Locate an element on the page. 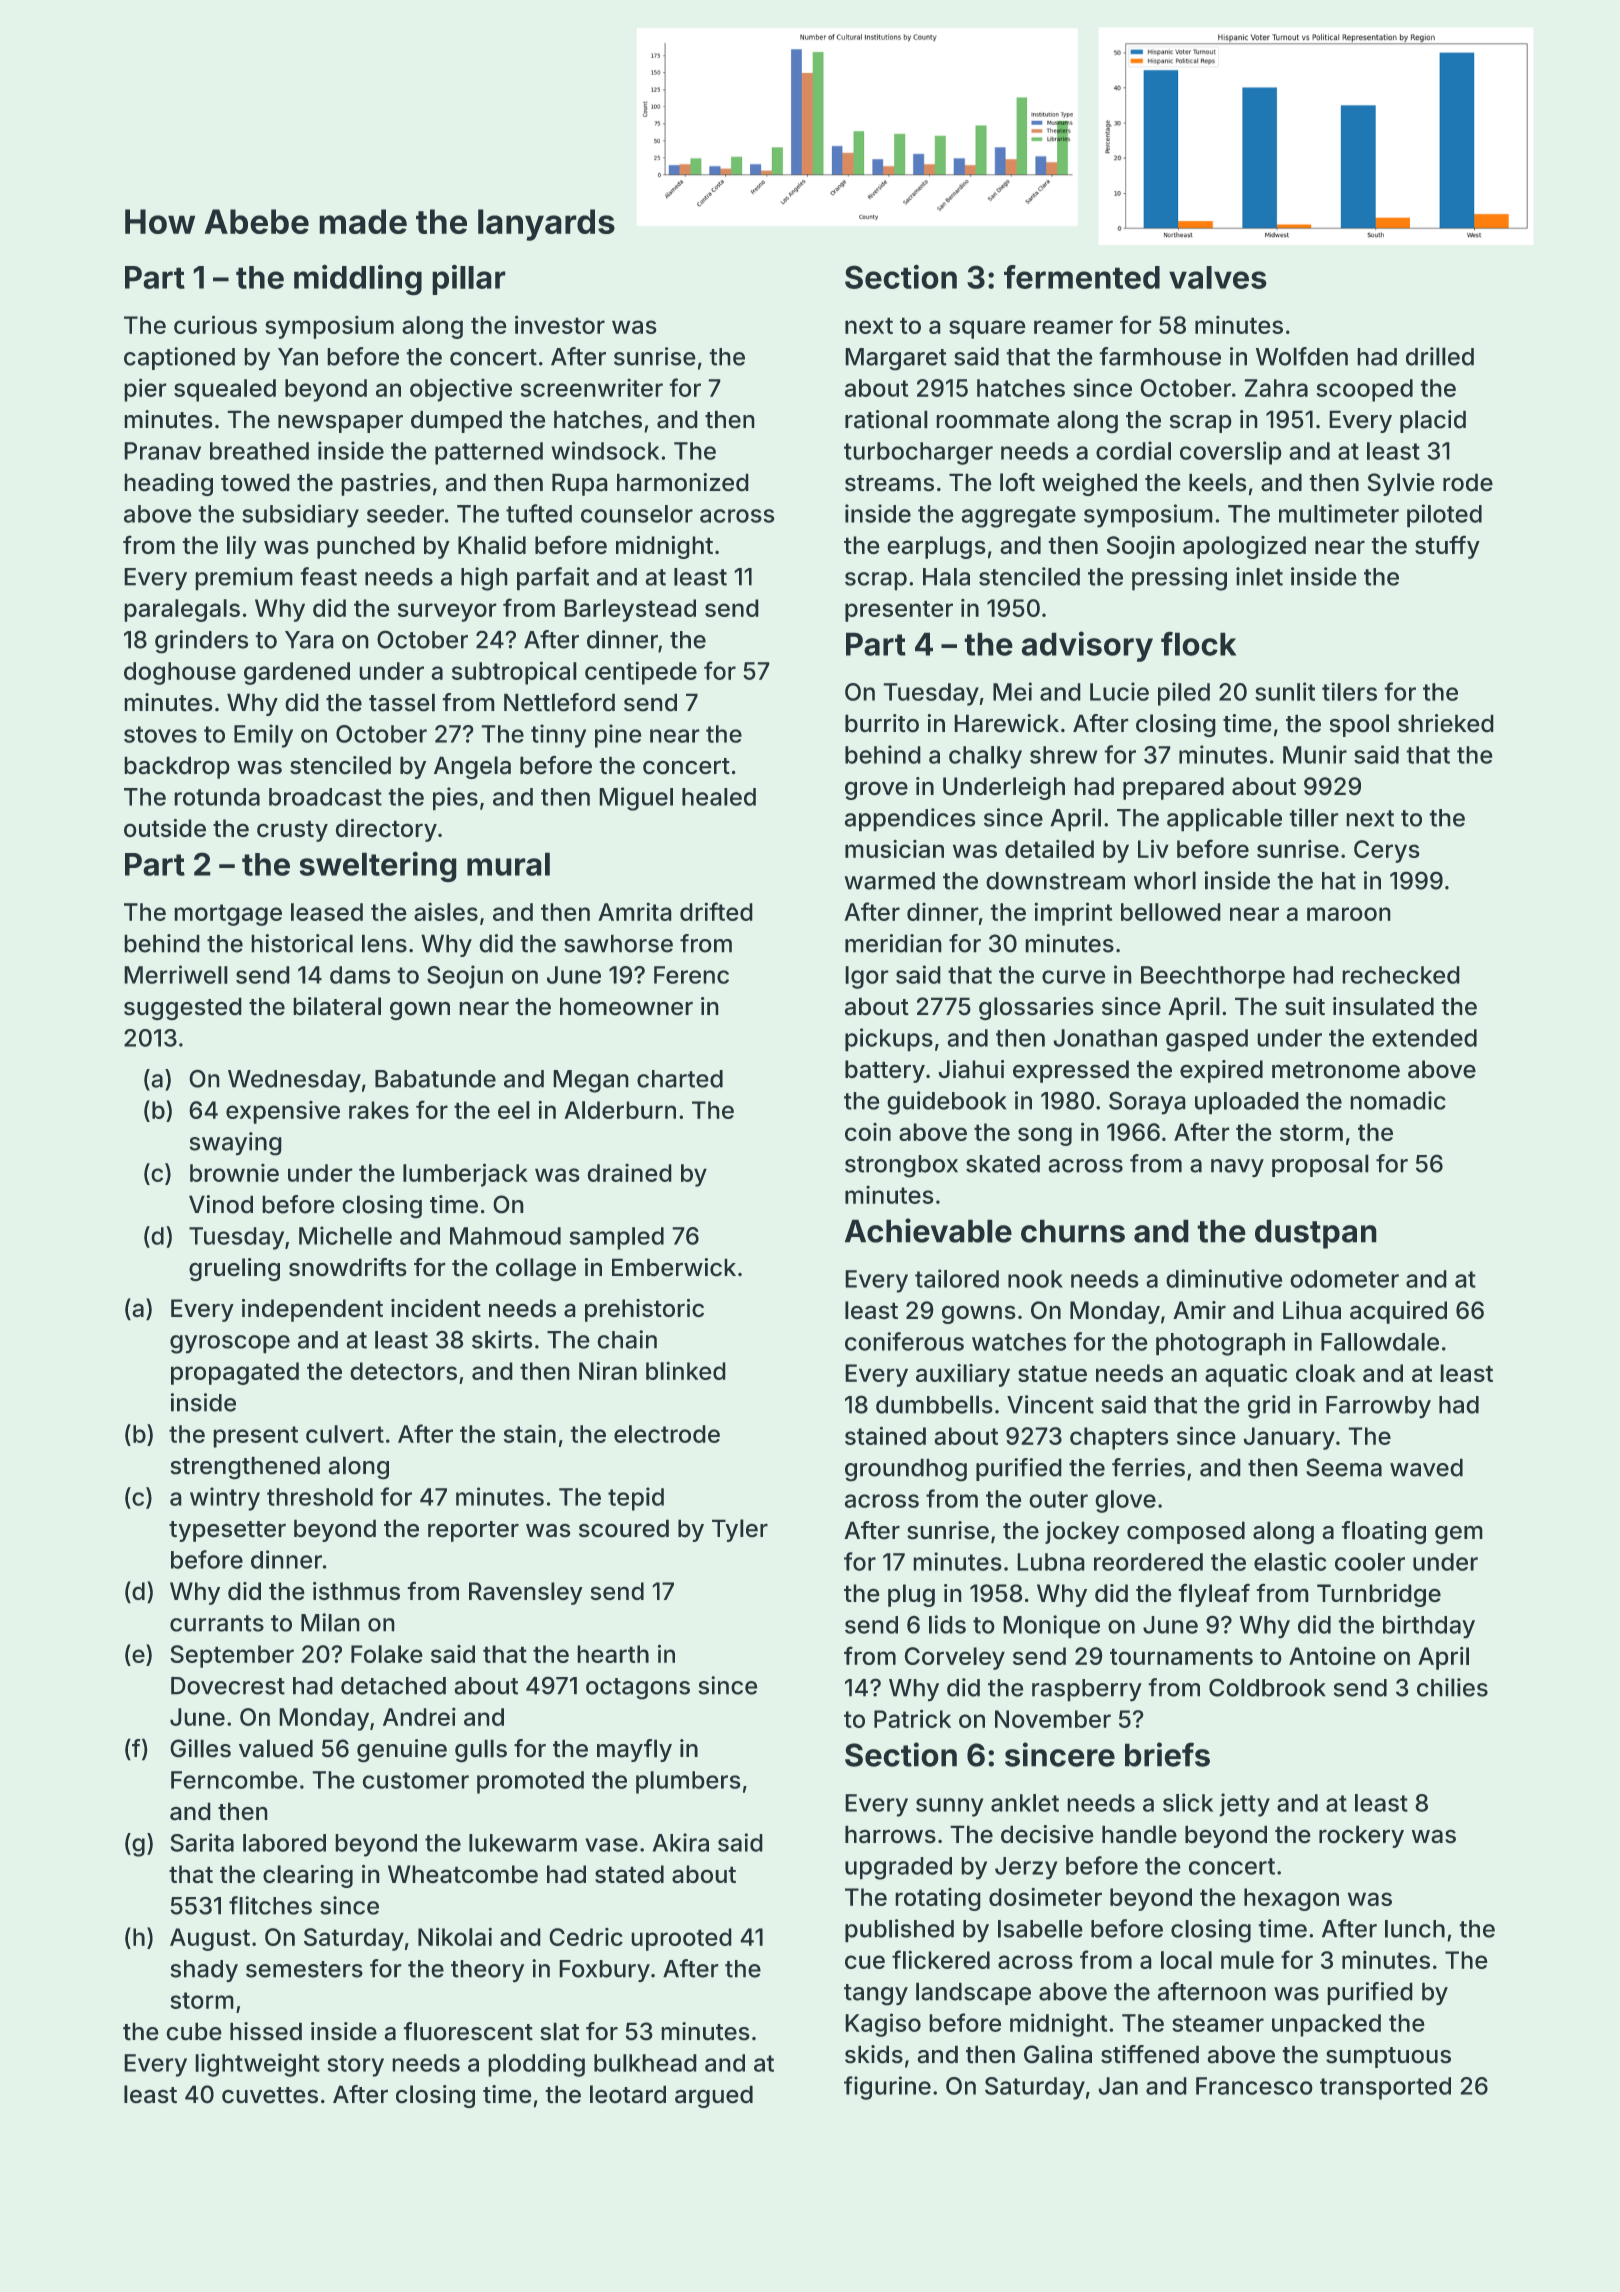 Image resolution: width=1620 pixels, height=2292 pixels. square is located at coordinates (987, 329).
